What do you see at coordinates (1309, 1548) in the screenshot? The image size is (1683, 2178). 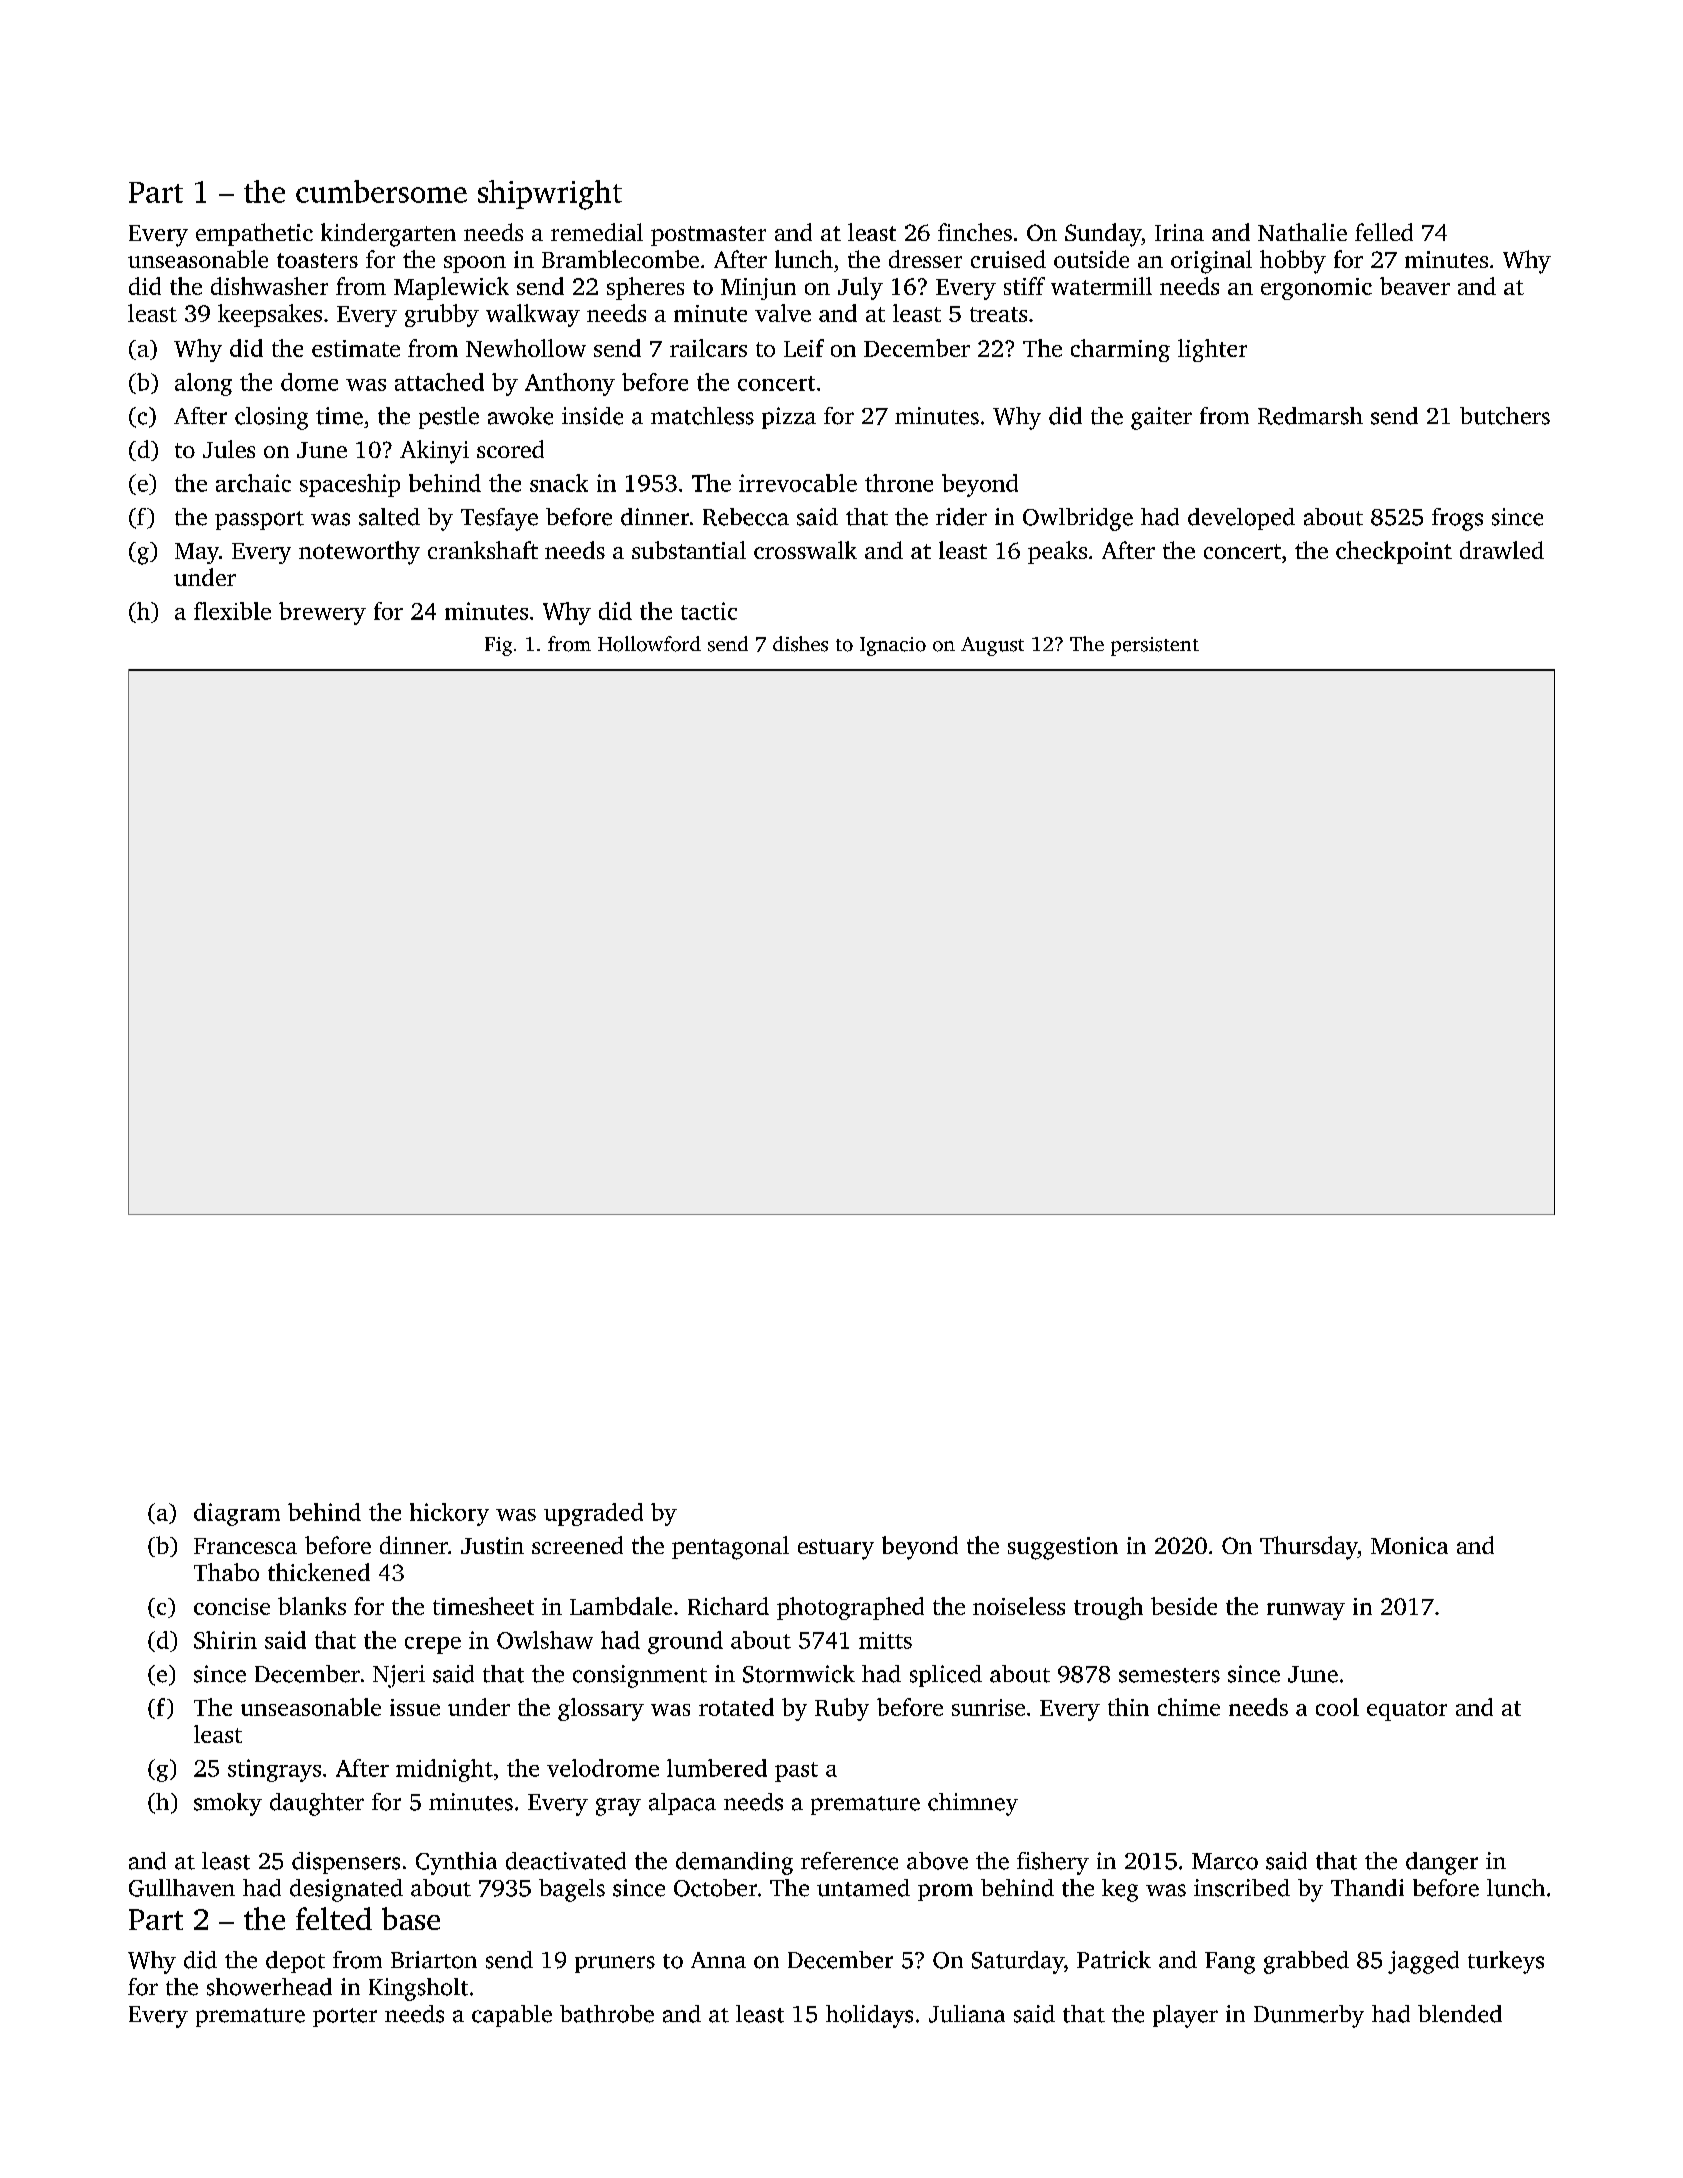 I see `Thursday` at bounding box center [1309, 1548].
